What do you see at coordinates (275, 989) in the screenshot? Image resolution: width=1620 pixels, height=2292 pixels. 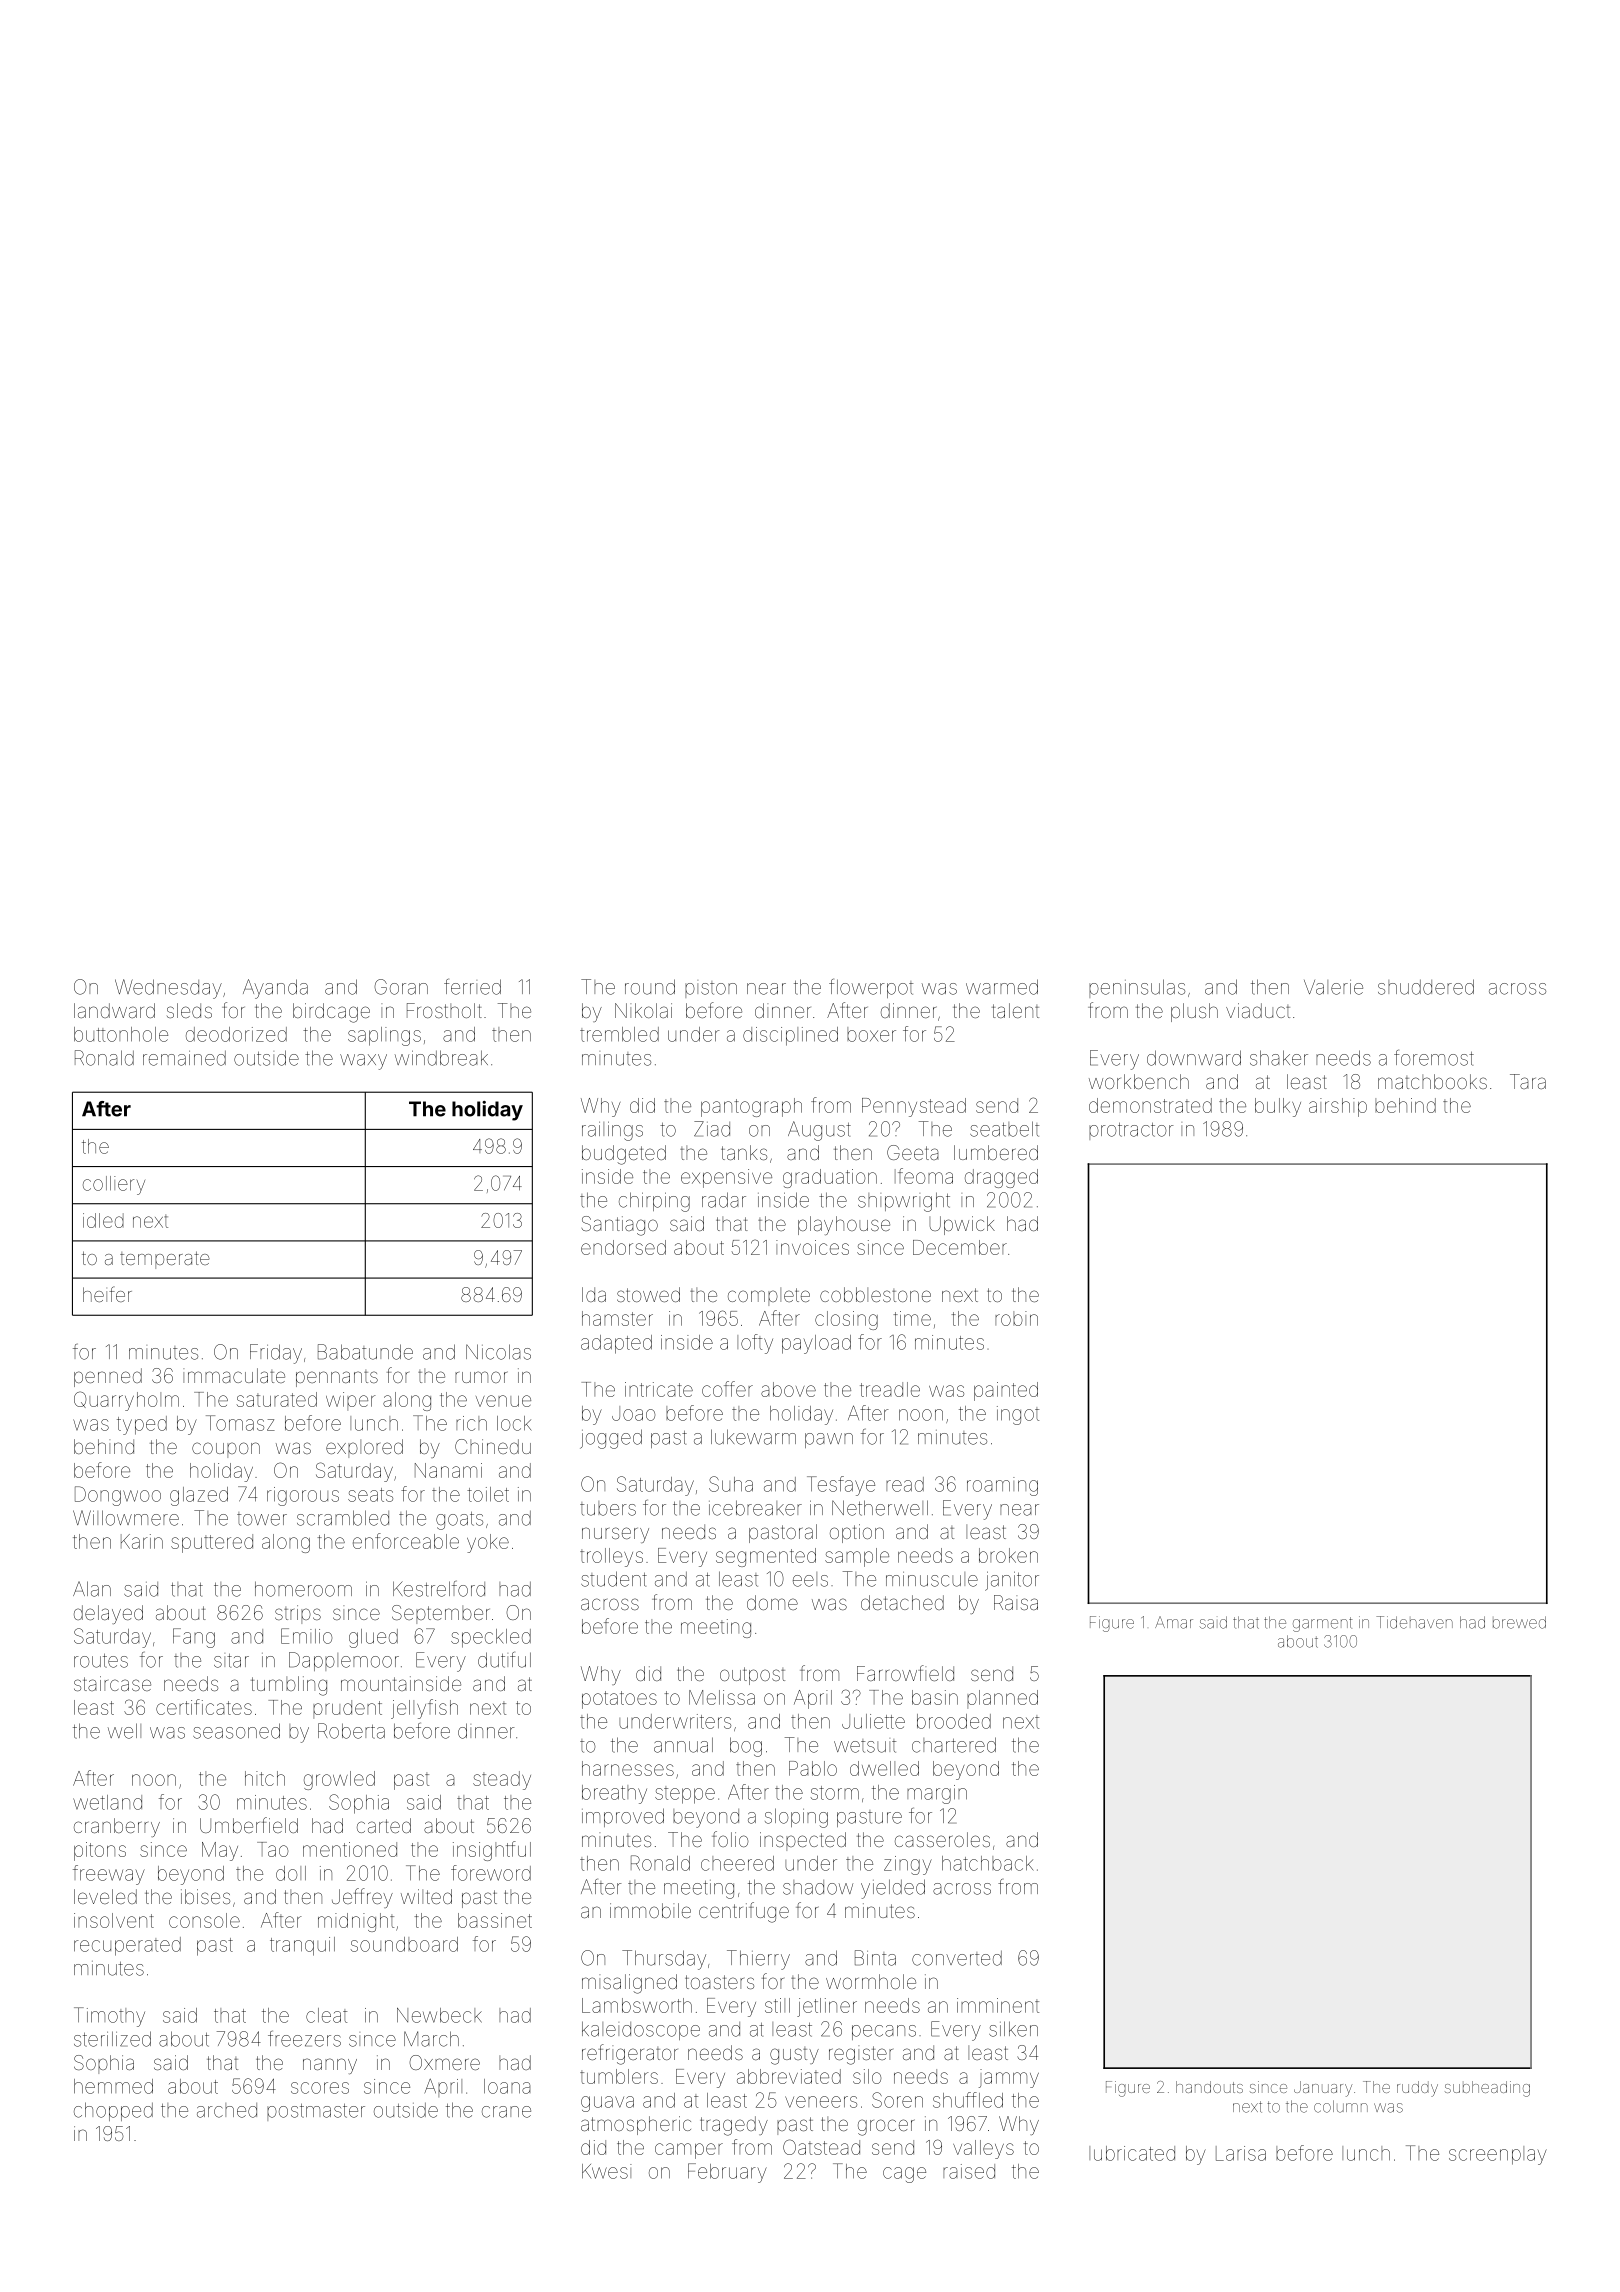 I see `Ayanda` at bounding box center [275, 989].
